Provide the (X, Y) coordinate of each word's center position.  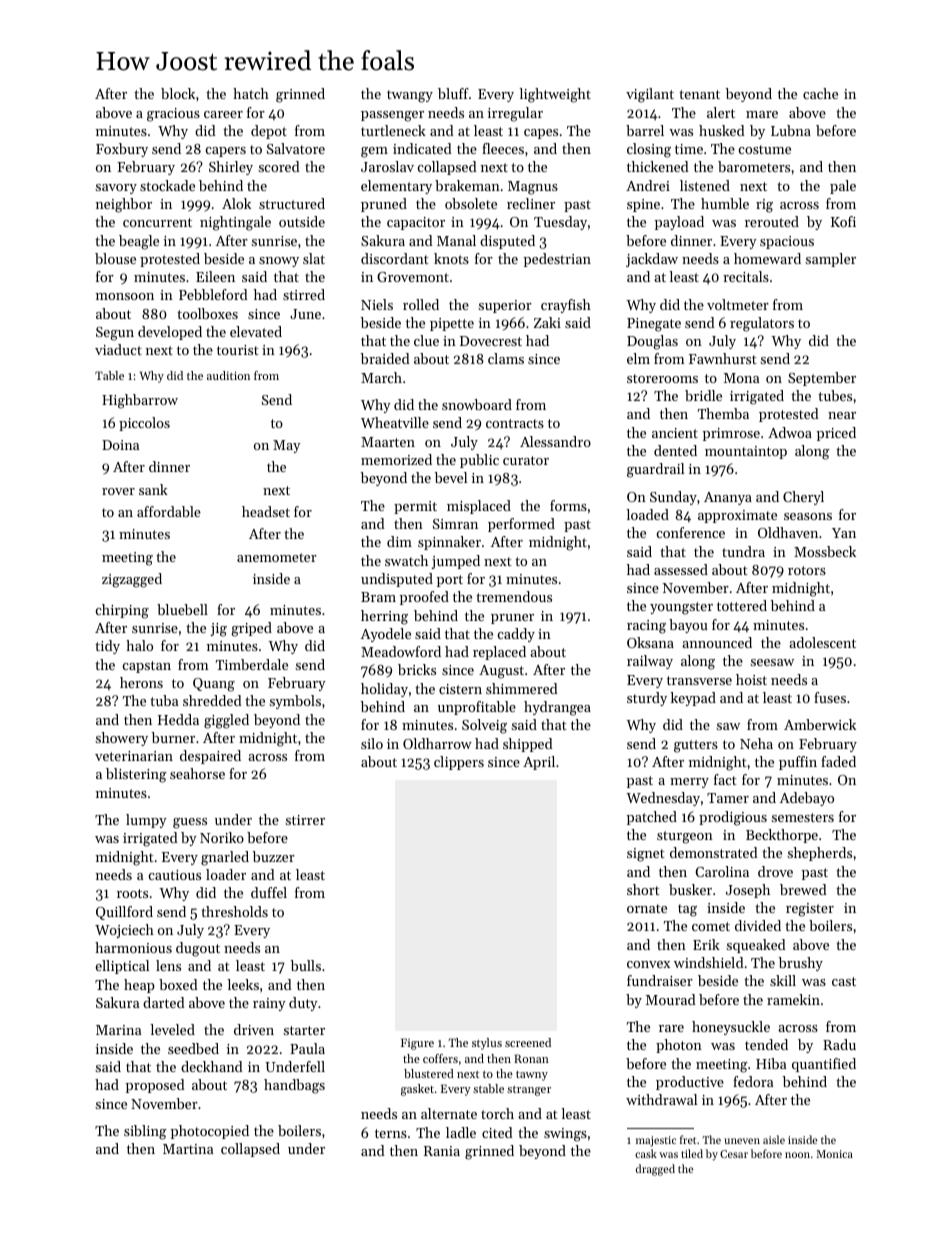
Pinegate (654, 325)
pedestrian (557, 260)
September (822, 379)
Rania (442, 1151)
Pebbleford (213, 294)
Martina (188, 1149)
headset (266, 511)
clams (506, 358)
